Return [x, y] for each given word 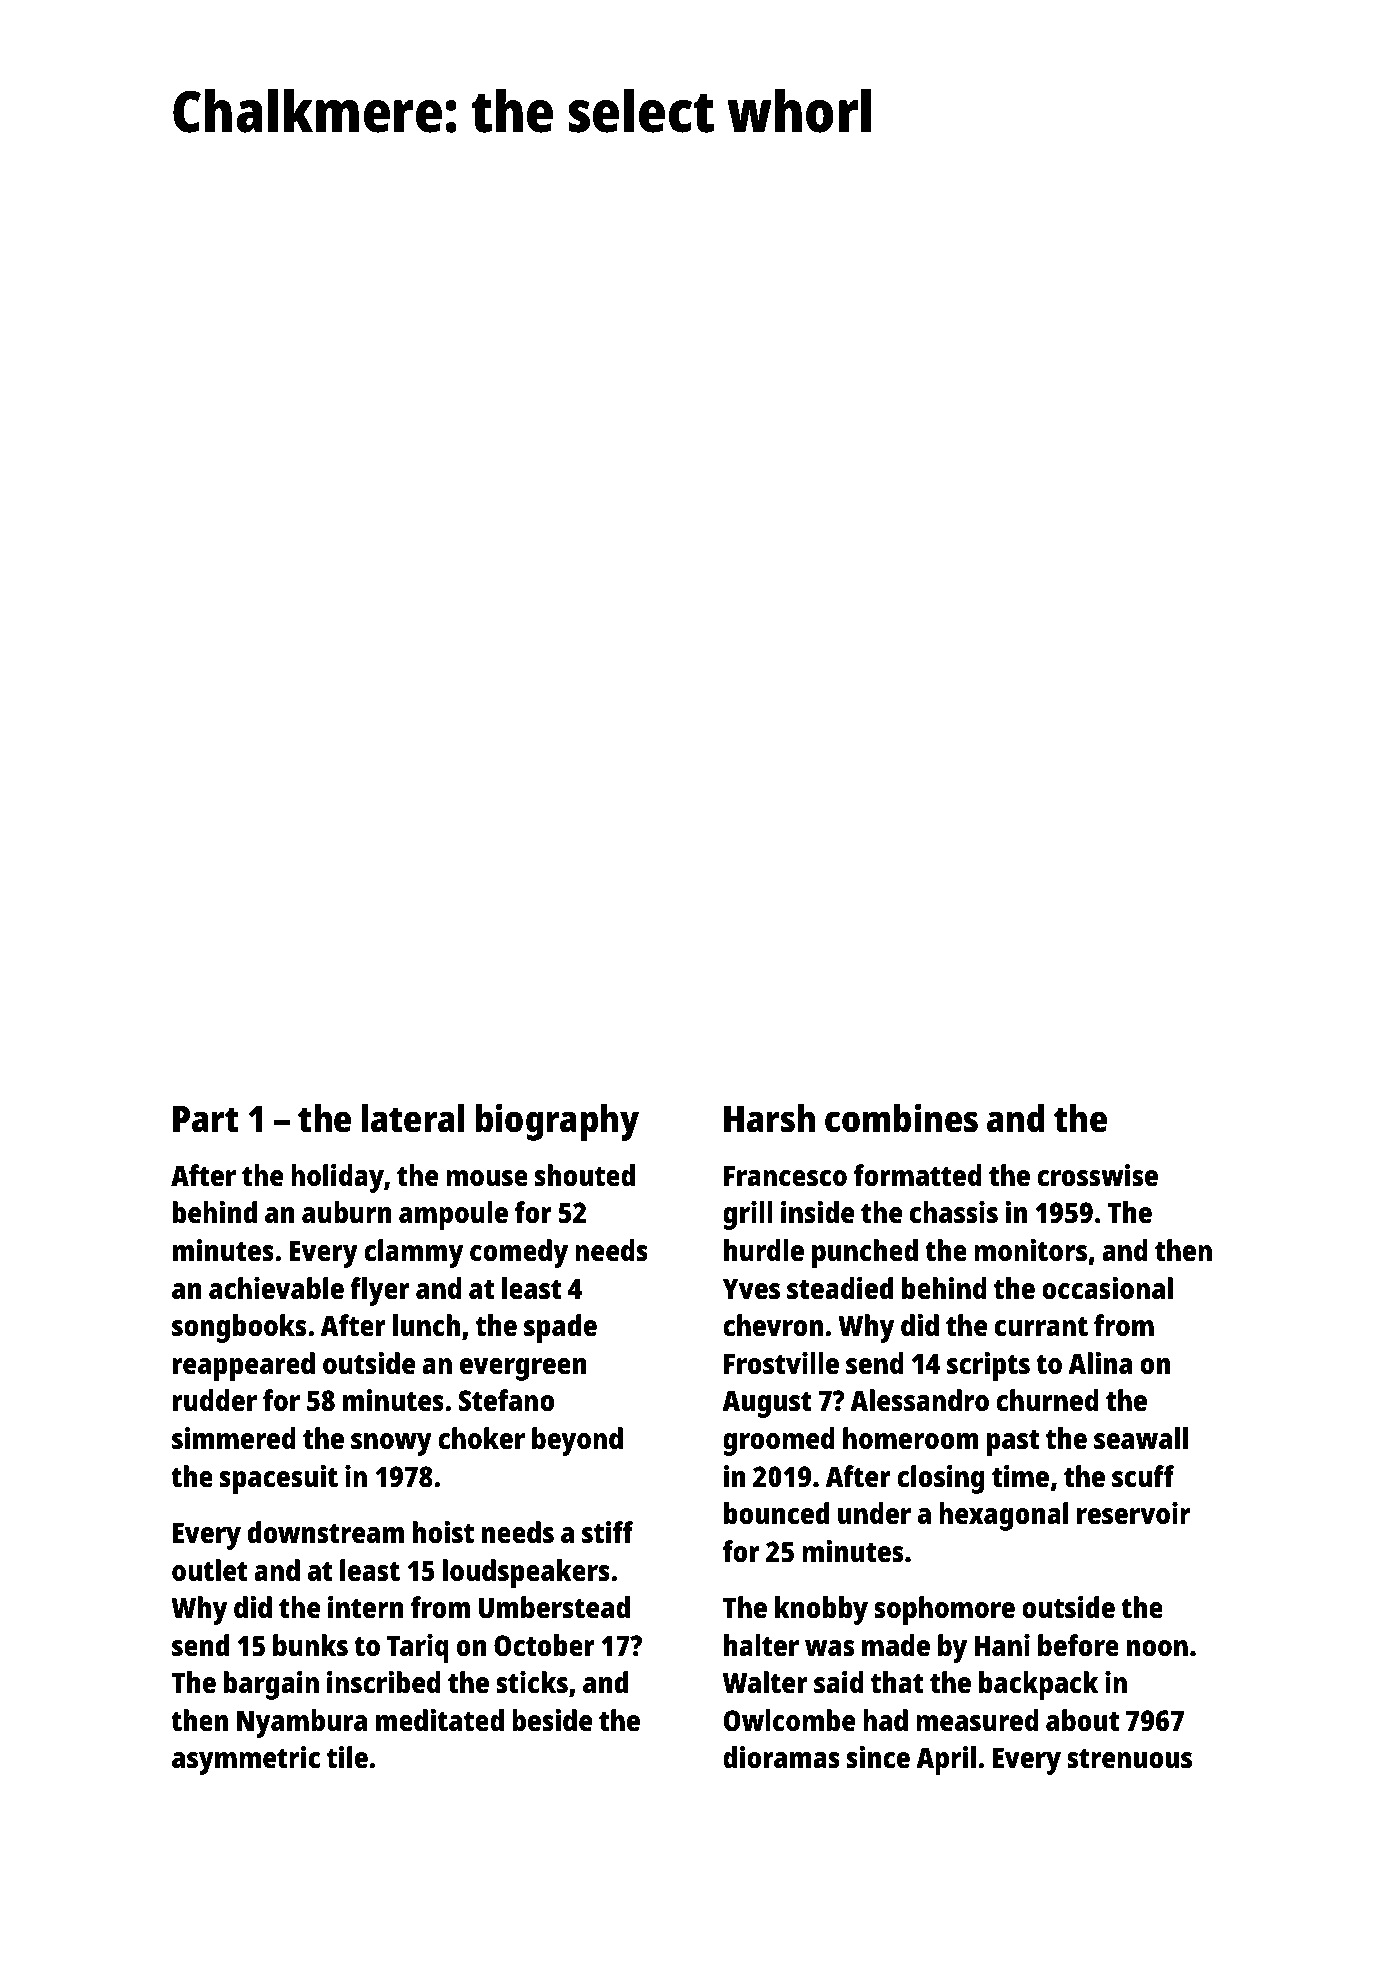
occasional [1107, 1288]
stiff [607, 1532]
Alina [1100, 1363]
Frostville [781, 1363]
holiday [337, 1178]
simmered [234, 1438]
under [874, 1513]
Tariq [418, 1648]
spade [560, 1328]
